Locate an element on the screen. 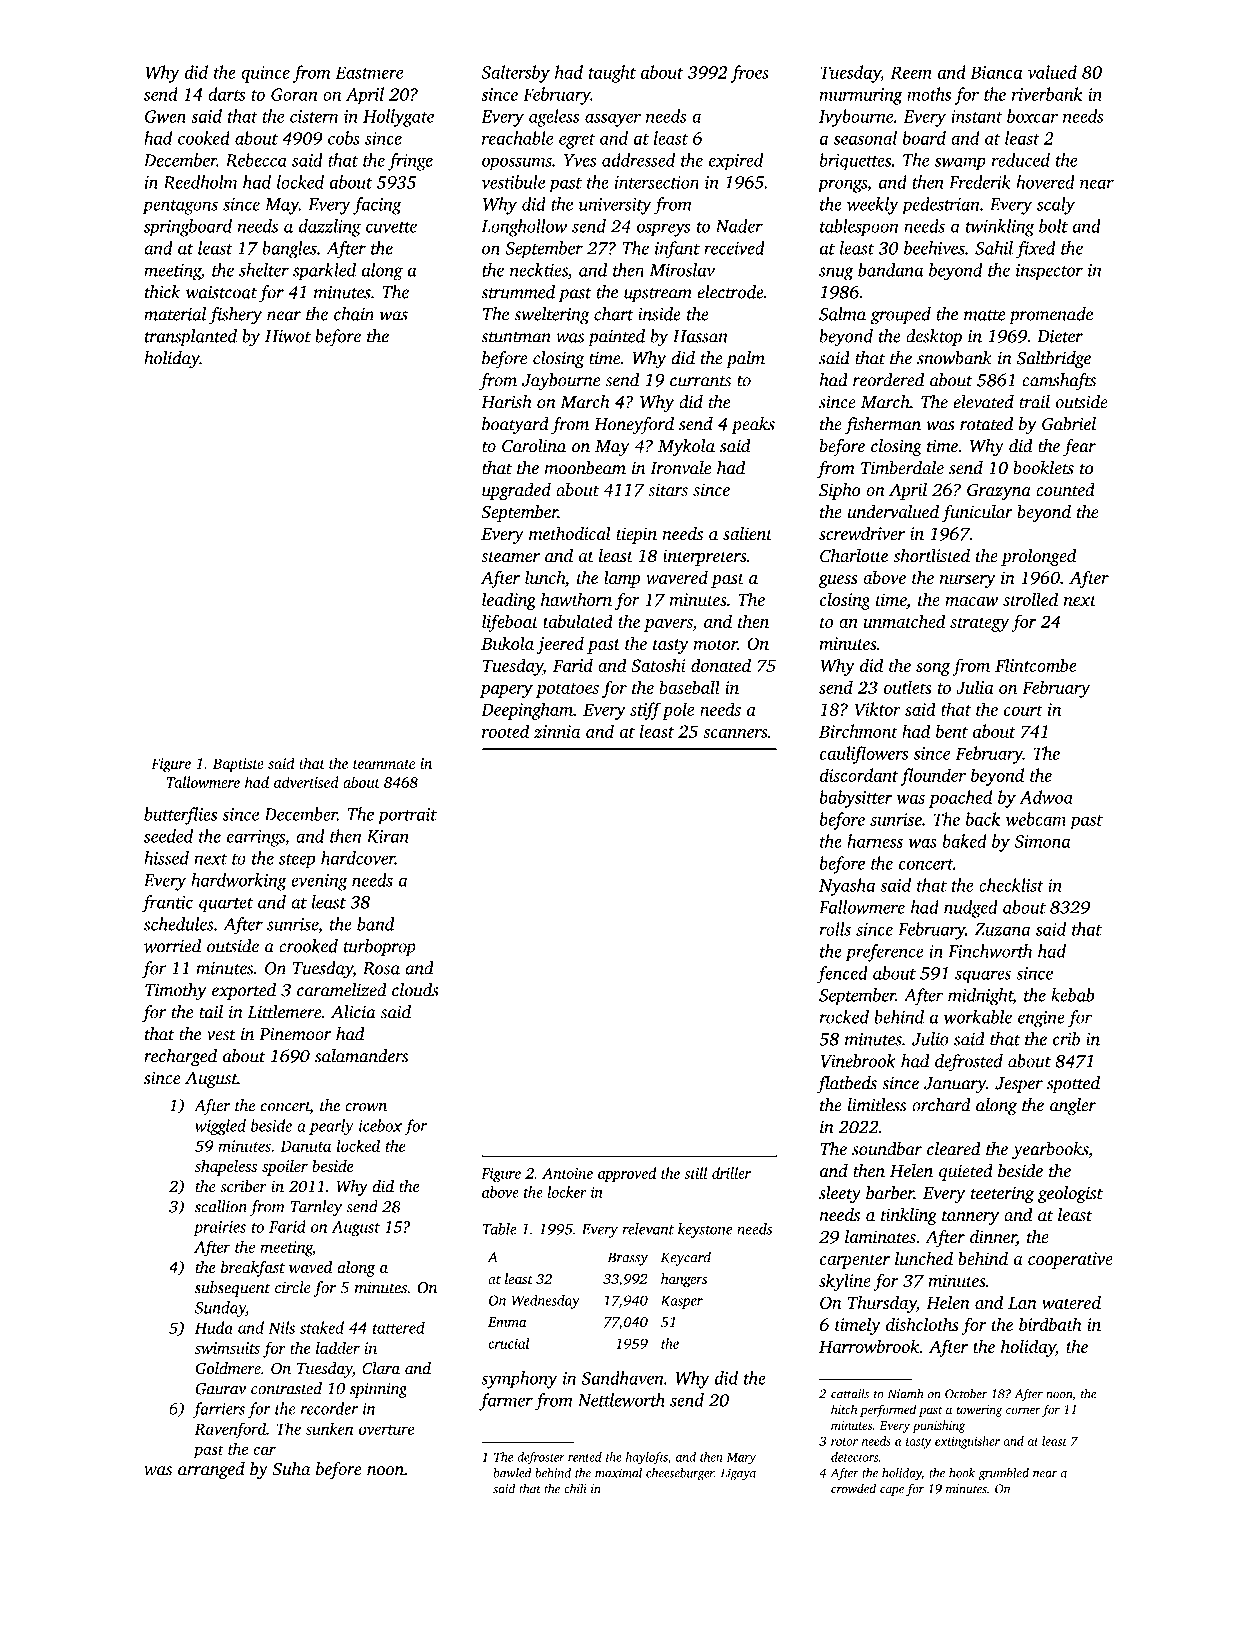 This screenshot has width=1259, height=1630. rented is located at coordinates (585, 1457).
